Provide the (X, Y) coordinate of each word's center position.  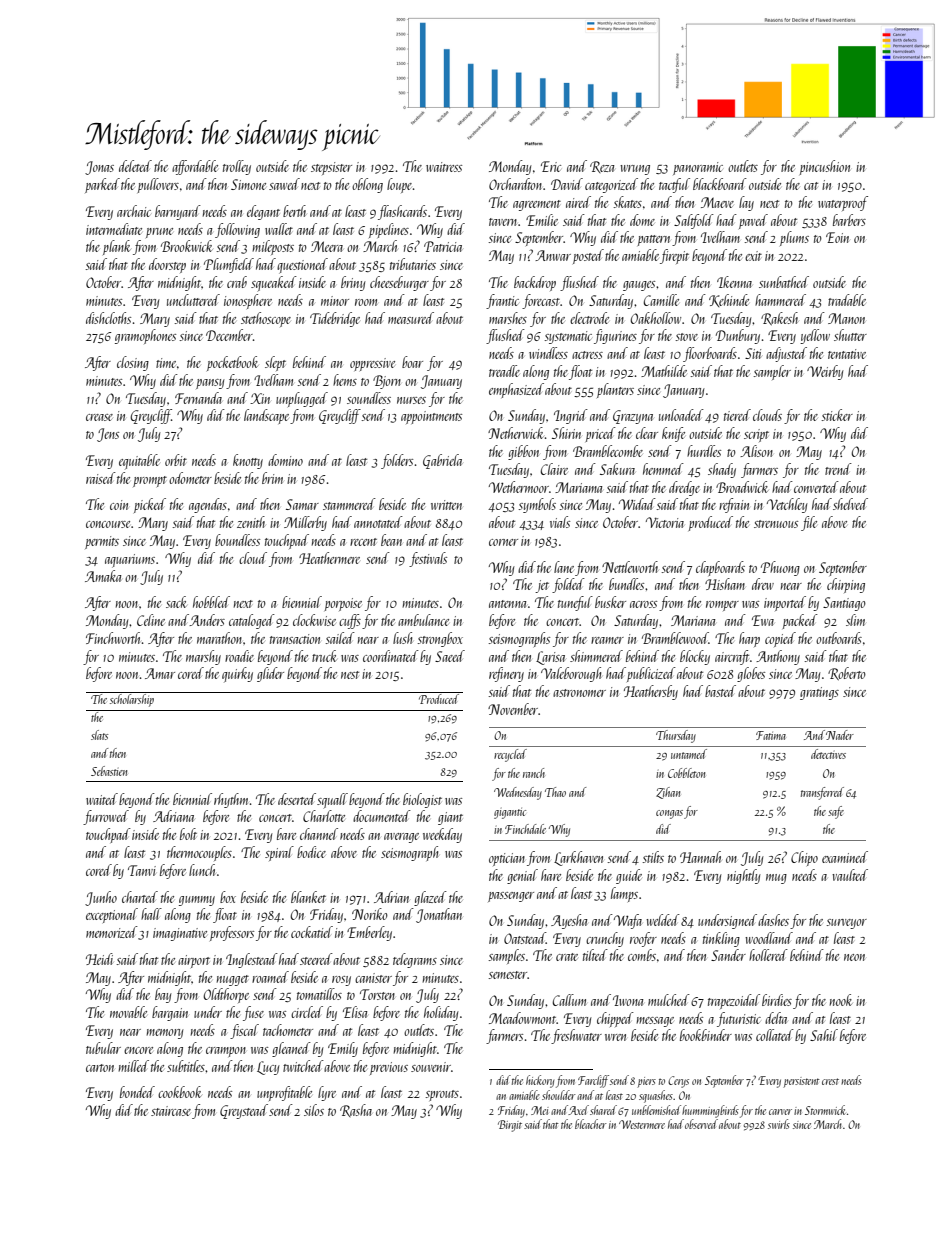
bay (163, 995)
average (401, 838)
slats (99, 735)
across (643, 604)
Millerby (305, 523)
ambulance (423, 620)
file (809, 523)
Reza (602, 167)
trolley (237, 167)
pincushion (824, 167)
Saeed (450, 656)
